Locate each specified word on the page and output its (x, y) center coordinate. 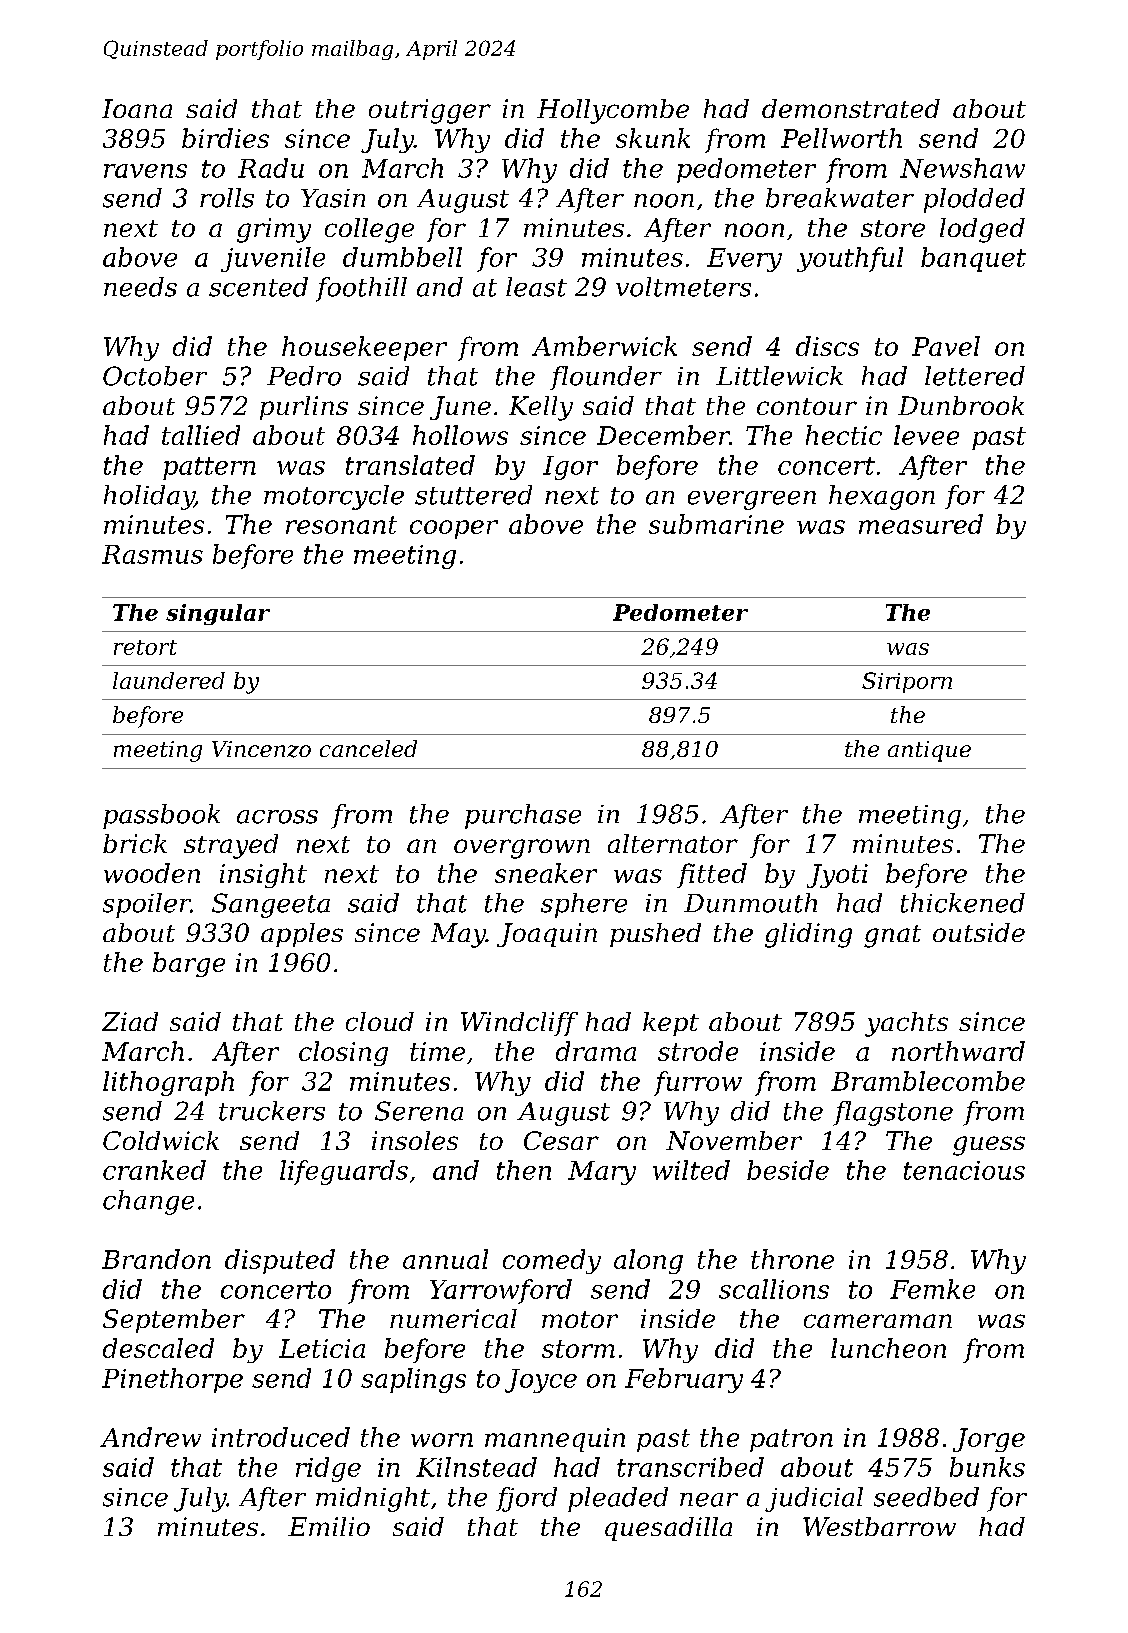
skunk (653, 138)
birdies (225, 138)
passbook (161, 816)
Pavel (946, 346)
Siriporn (907, 682)
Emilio (329, 1526)
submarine (716, 524)
